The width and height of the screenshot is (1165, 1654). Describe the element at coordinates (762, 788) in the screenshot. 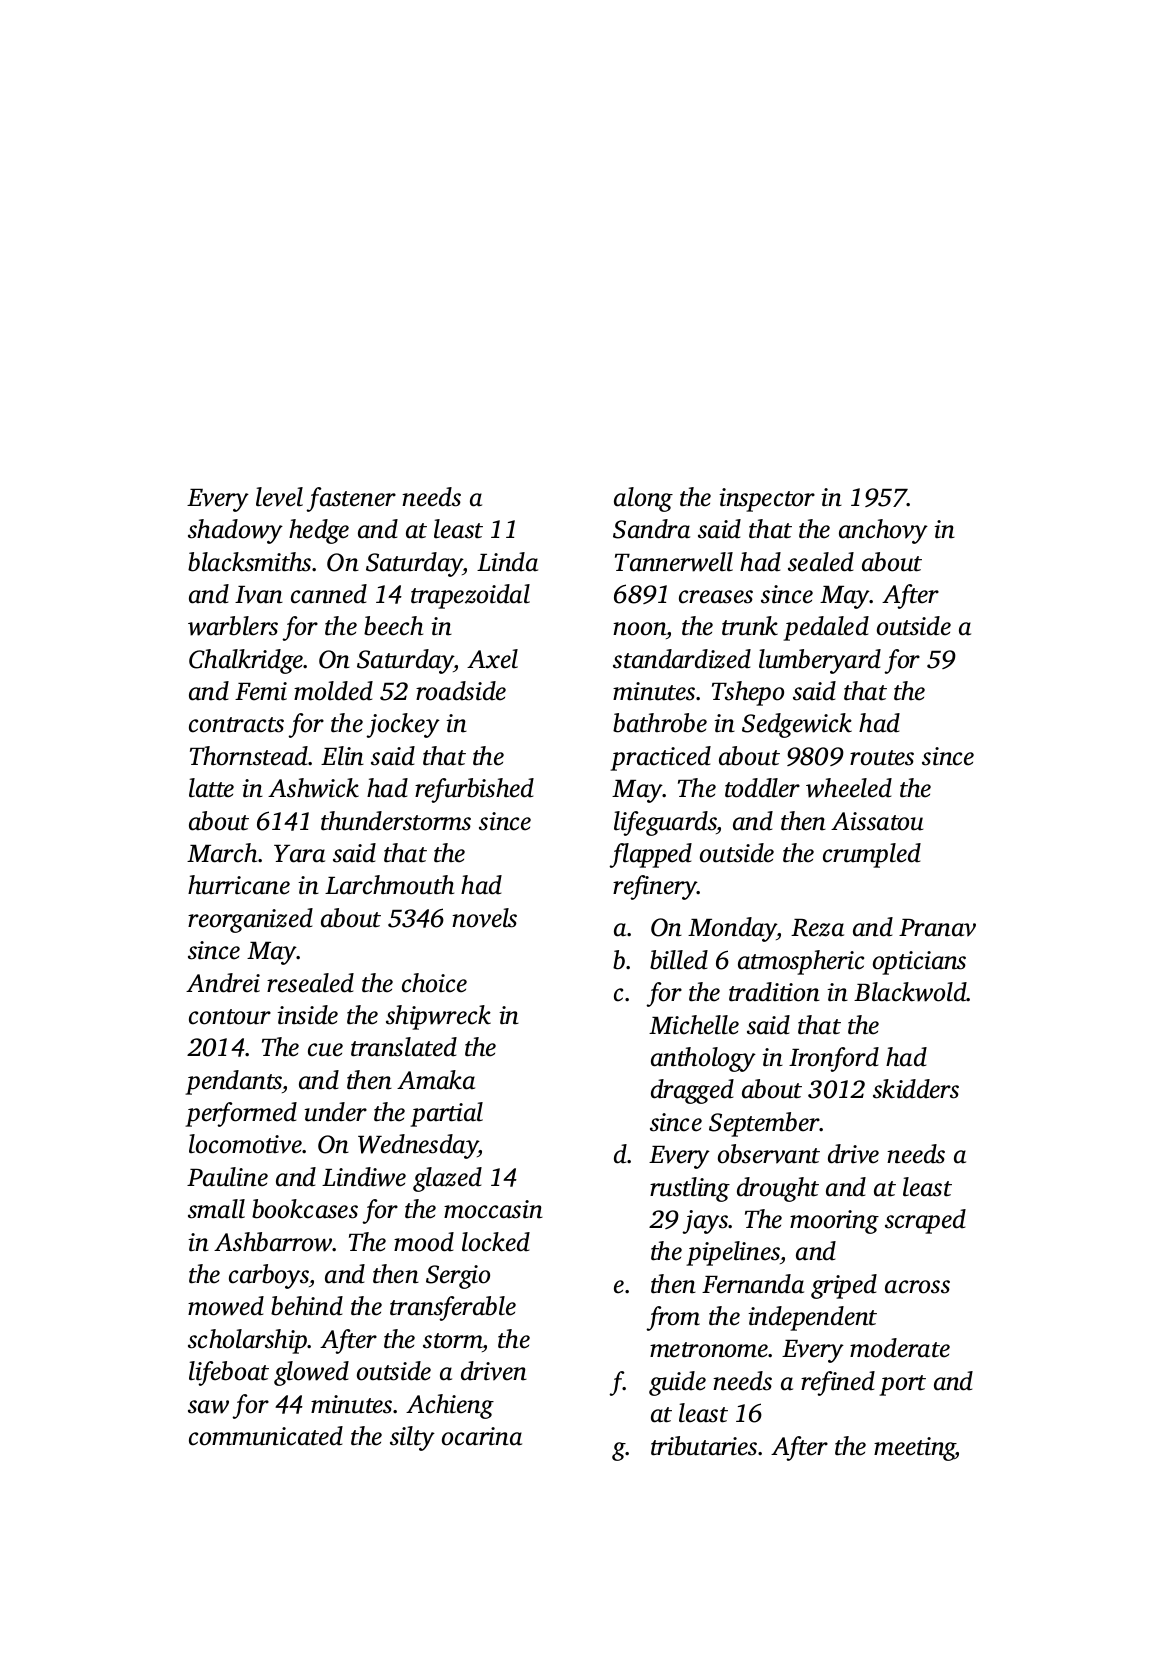

I see `toddler` at that location.
